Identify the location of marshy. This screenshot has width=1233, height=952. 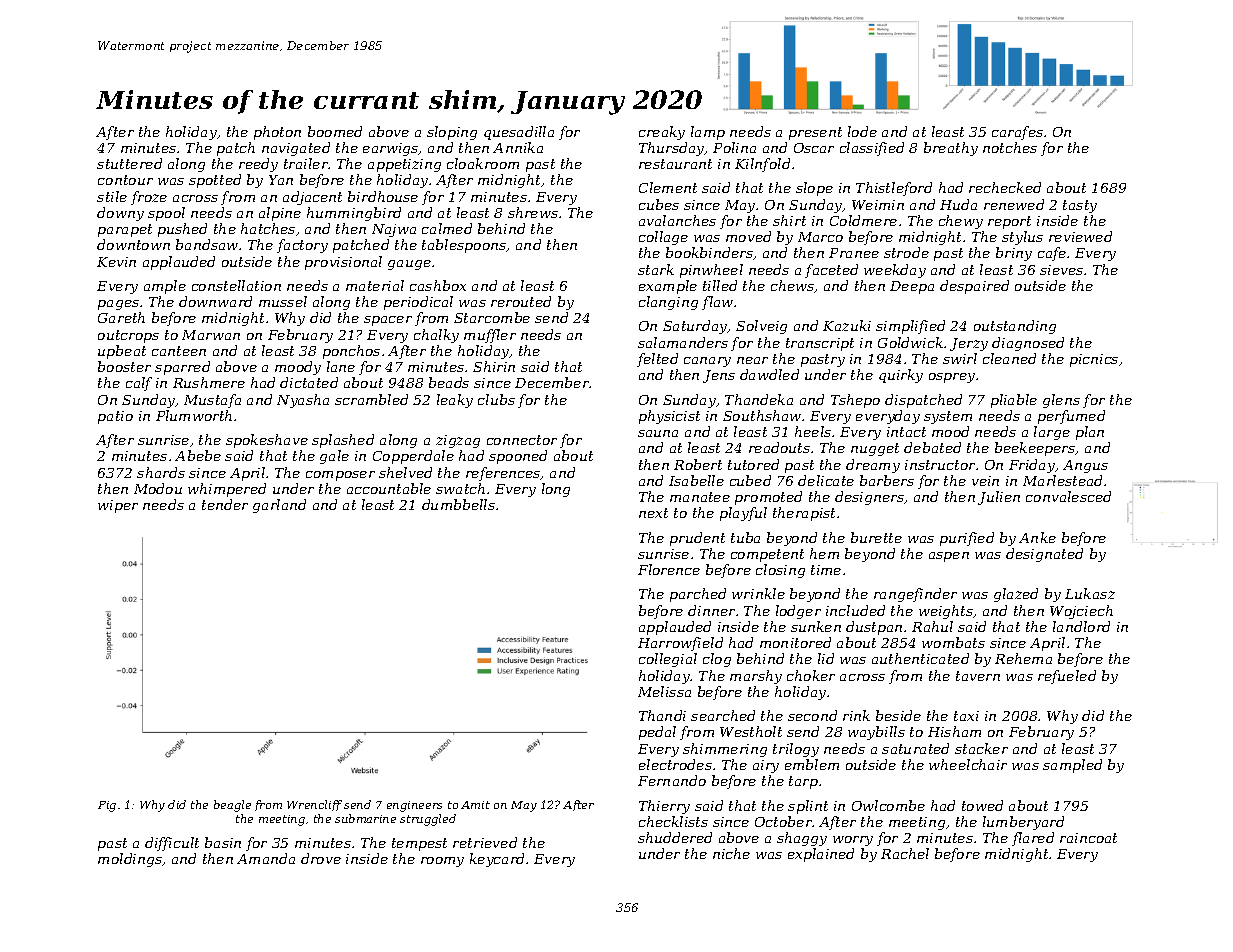
(756, 677).
